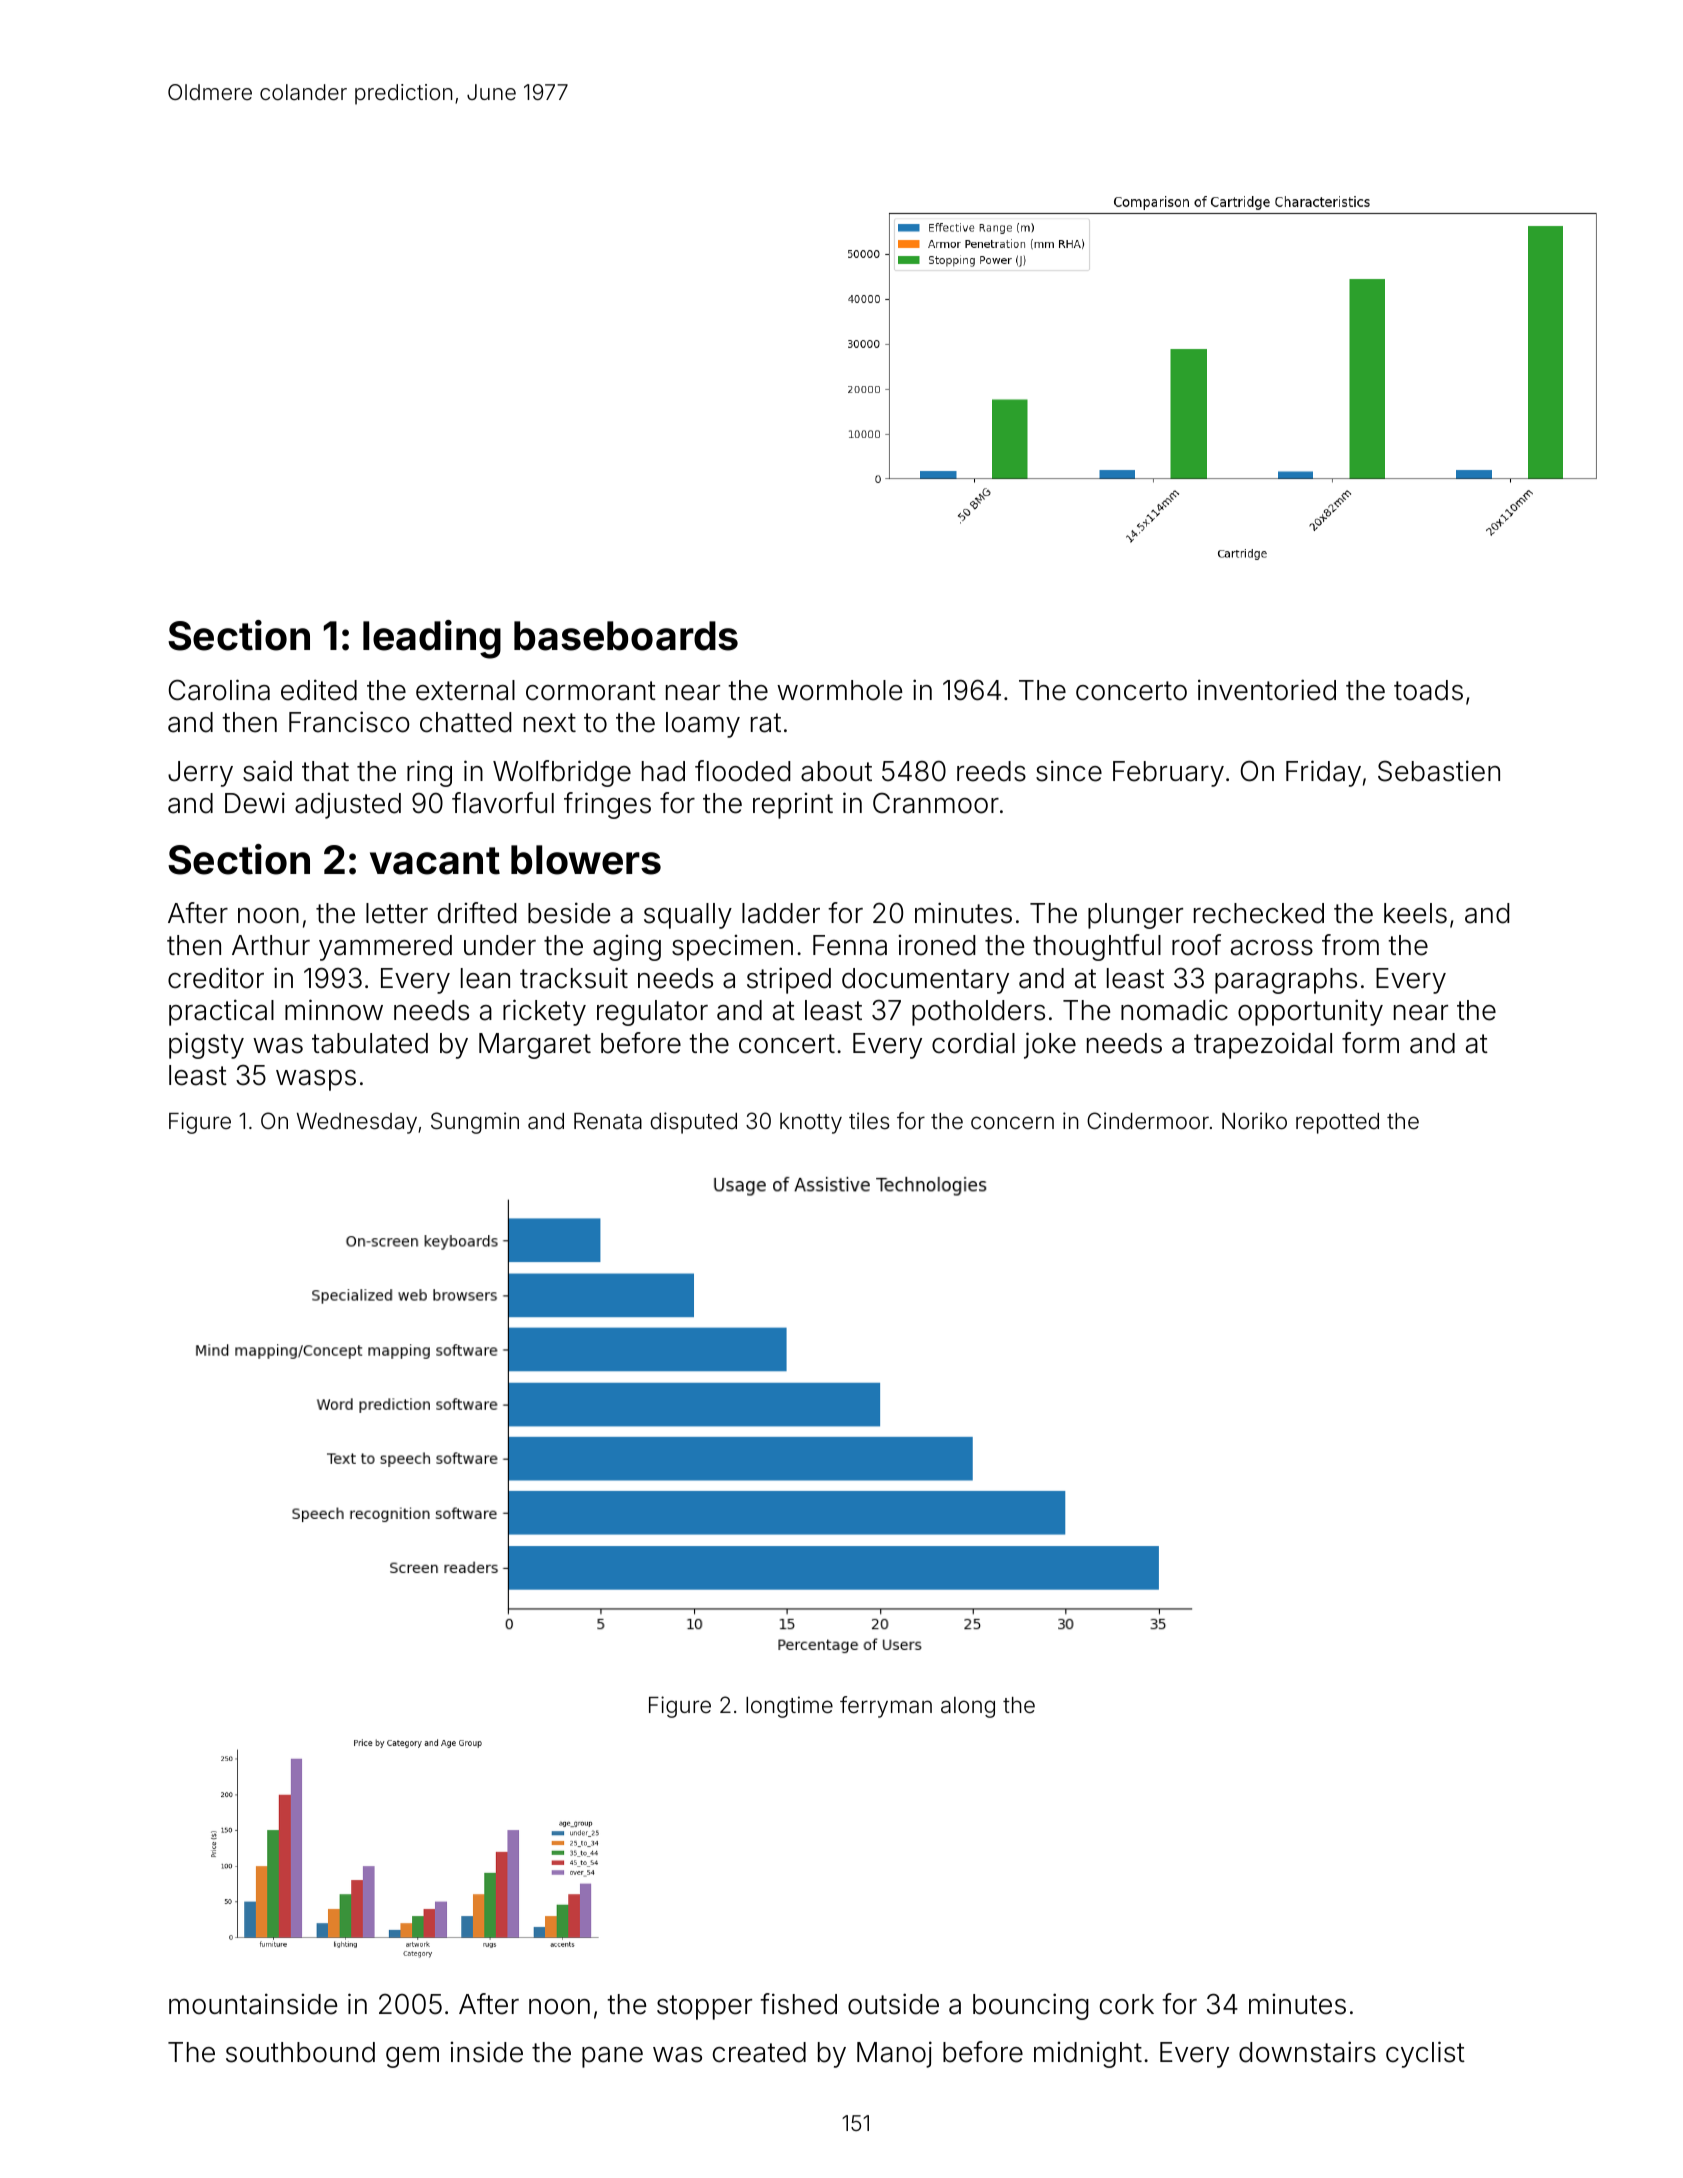 This screenshot has height=2178, width=1683. Describe the element at coordinates (1439, 771) in the screenshot. I see `Sebastien` at that location.
